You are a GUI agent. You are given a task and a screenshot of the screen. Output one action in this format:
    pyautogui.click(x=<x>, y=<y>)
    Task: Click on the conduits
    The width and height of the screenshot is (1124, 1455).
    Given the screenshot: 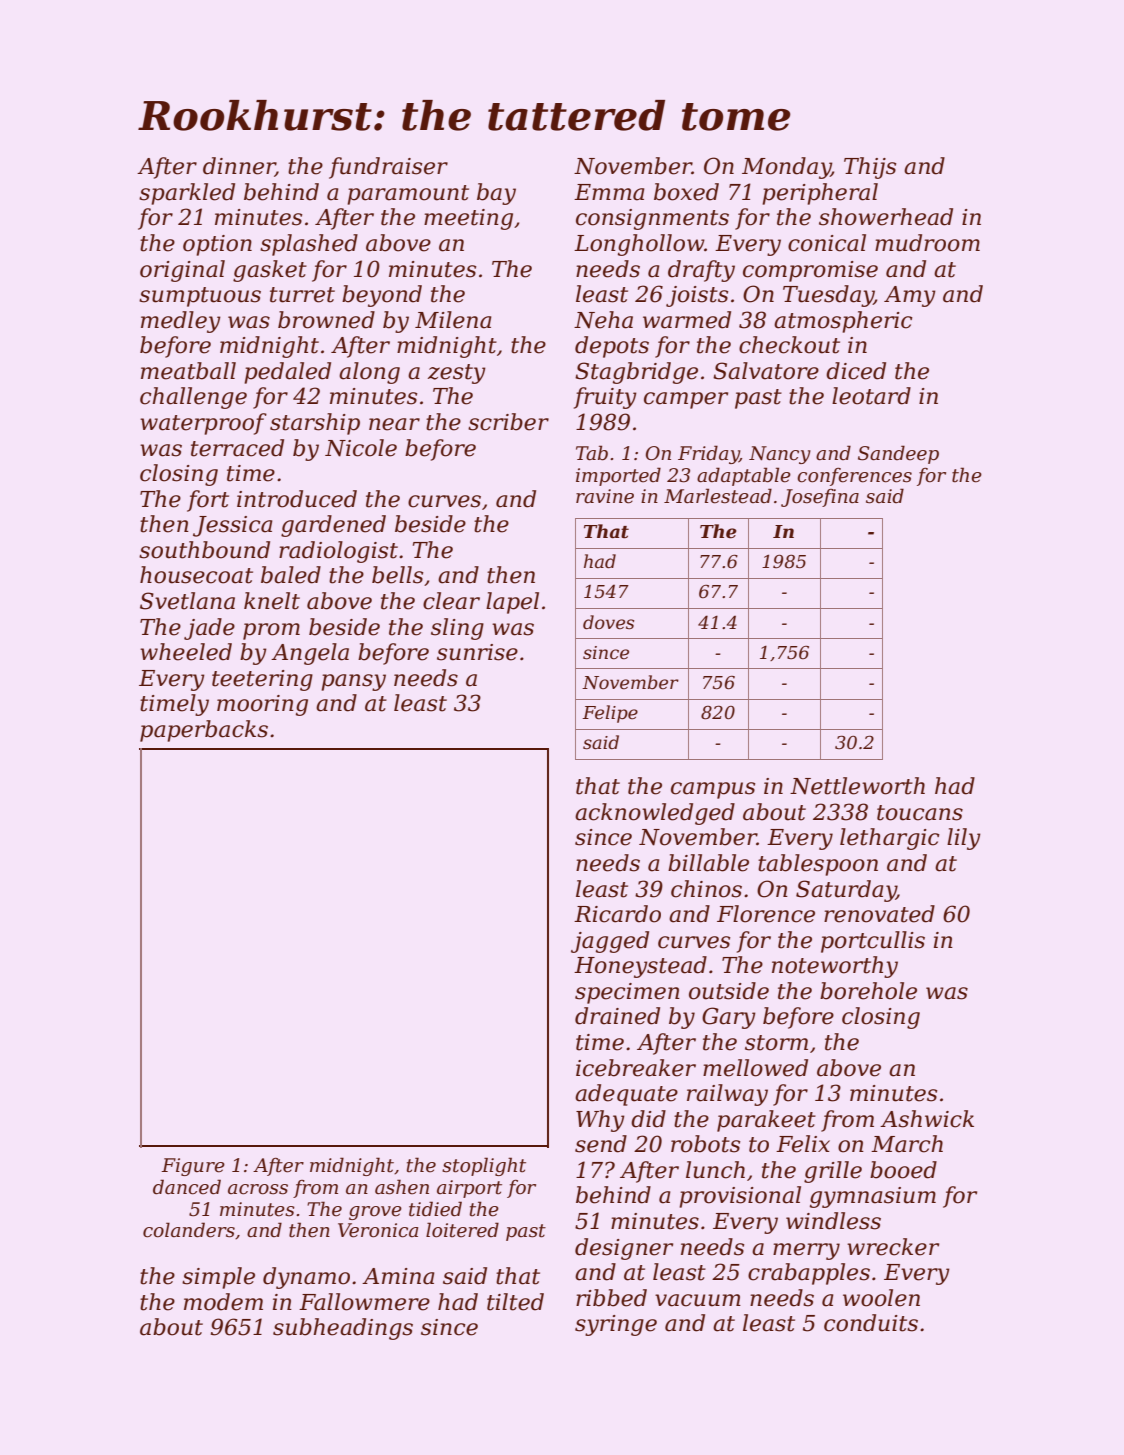 What is the action you would take?
    pyautogui.click(x=871, y=1323)
